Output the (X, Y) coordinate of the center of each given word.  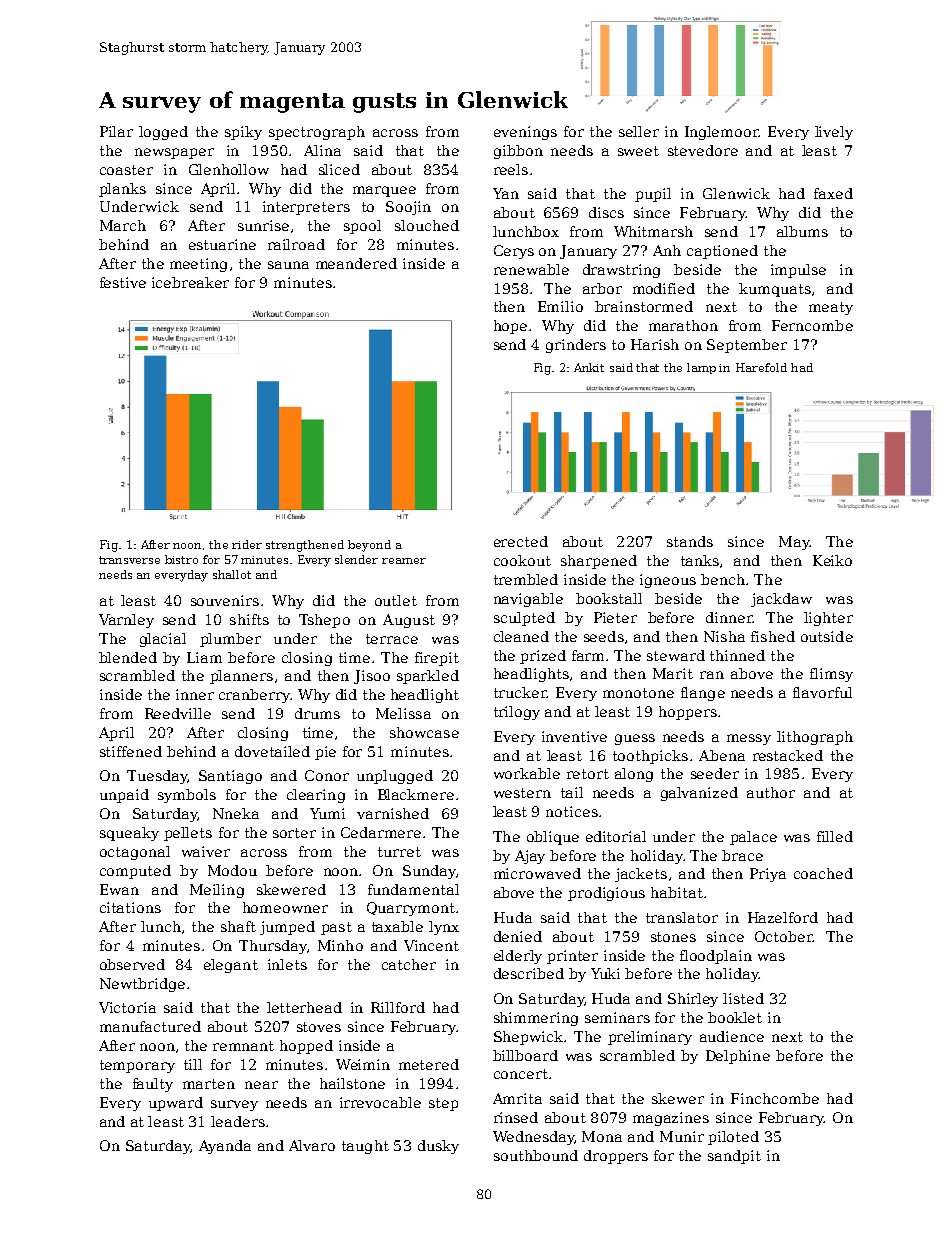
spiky (243, 133)
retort (588, 774)
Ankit (589, 367)
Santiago (230, 777)
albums (802, 231)
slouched (427, 225)
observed (132, 964)
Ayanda (225, 1147)
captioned (722, 252)
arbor (602, 288)
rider (247, 544)
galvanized (699, 794)
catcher (409, 964)
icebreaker (190, 282)
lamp (701, 368)
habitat (677, 892)
